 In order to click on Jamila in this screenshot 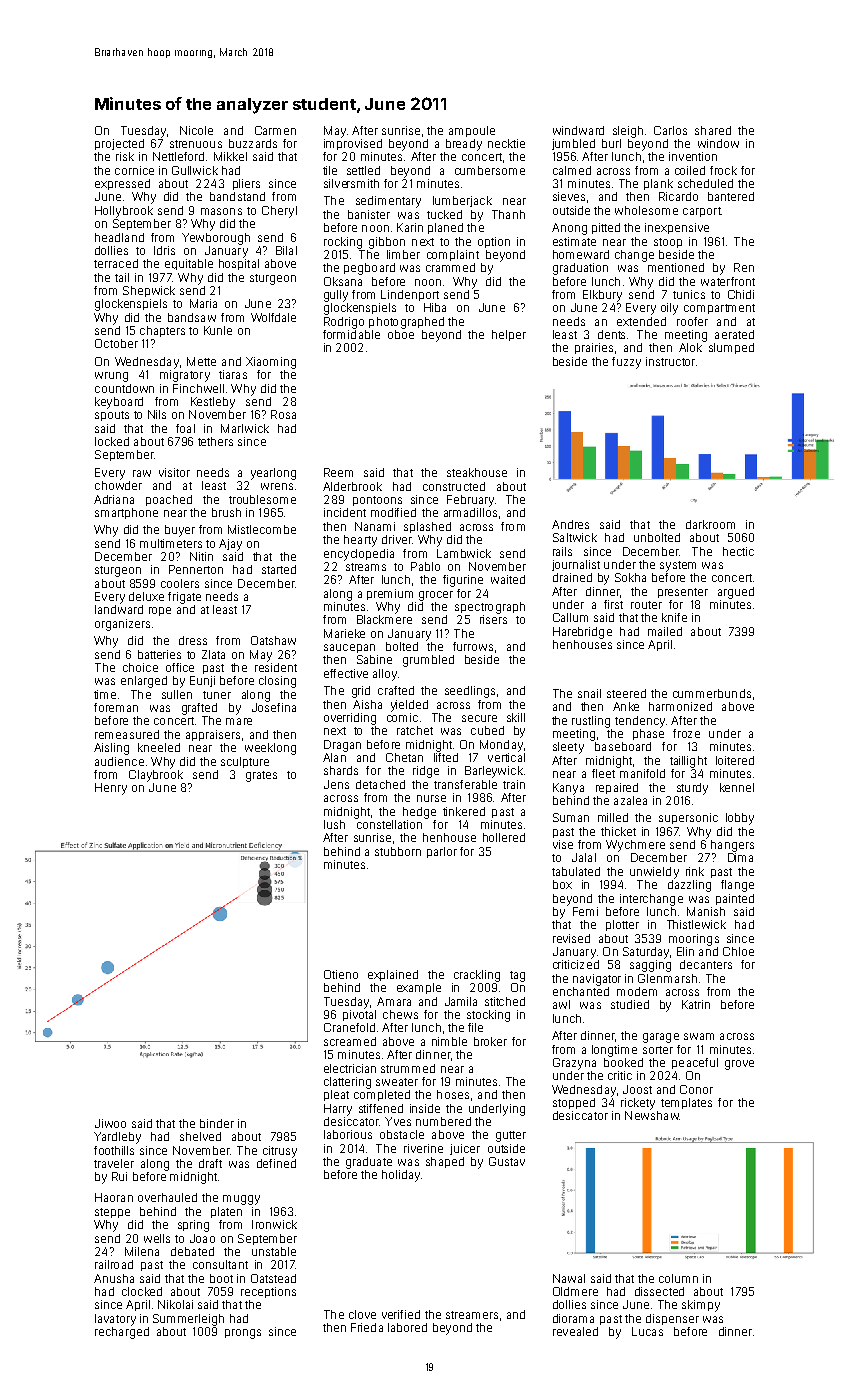, I will do `click(461, 1001)`.
